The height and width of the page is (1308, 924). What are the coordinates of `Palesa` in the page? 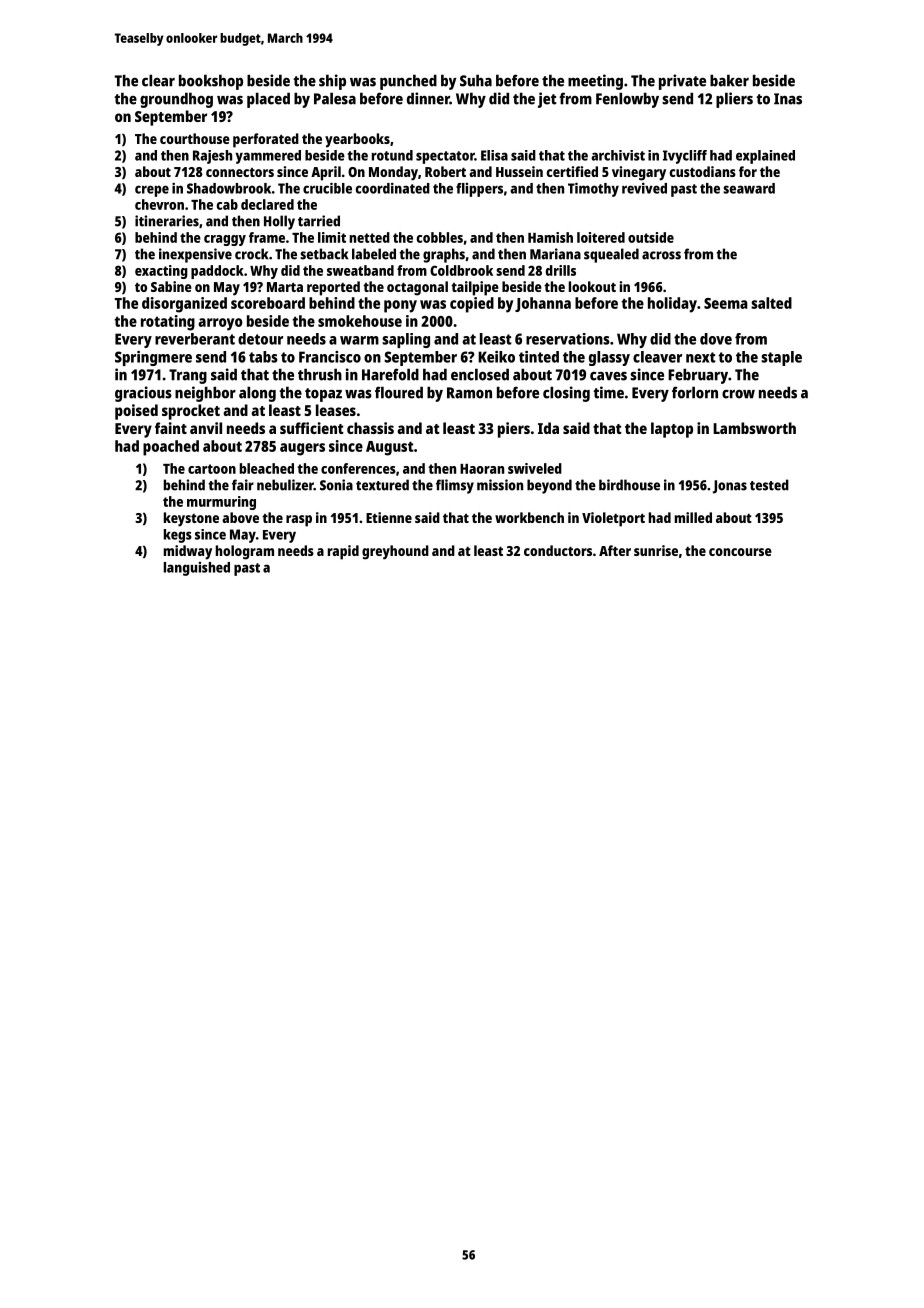 It's located at (335, 98).
